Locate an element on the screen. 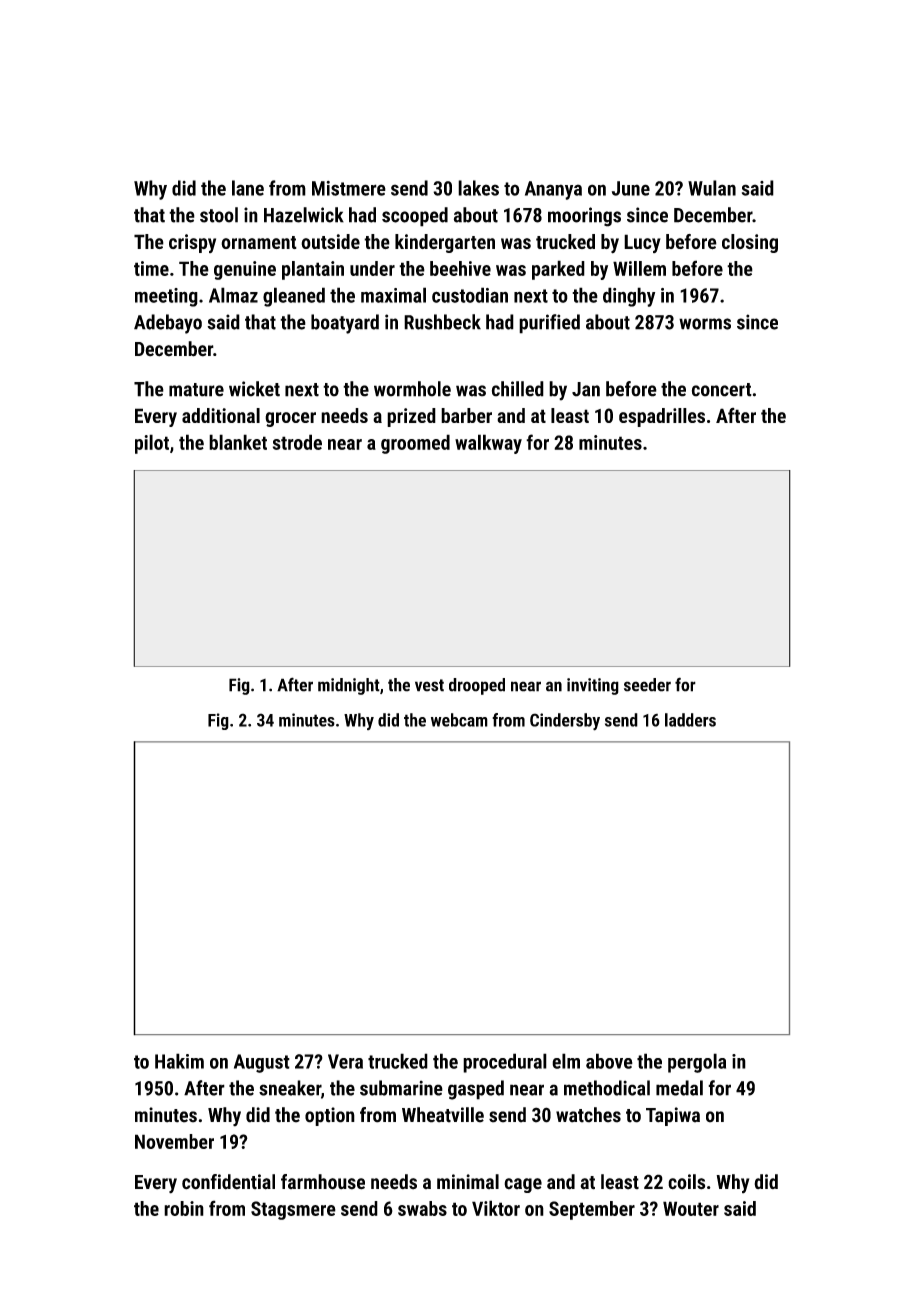 The image size is (924, 1311). inviting is located at coordinates (593, 686).
